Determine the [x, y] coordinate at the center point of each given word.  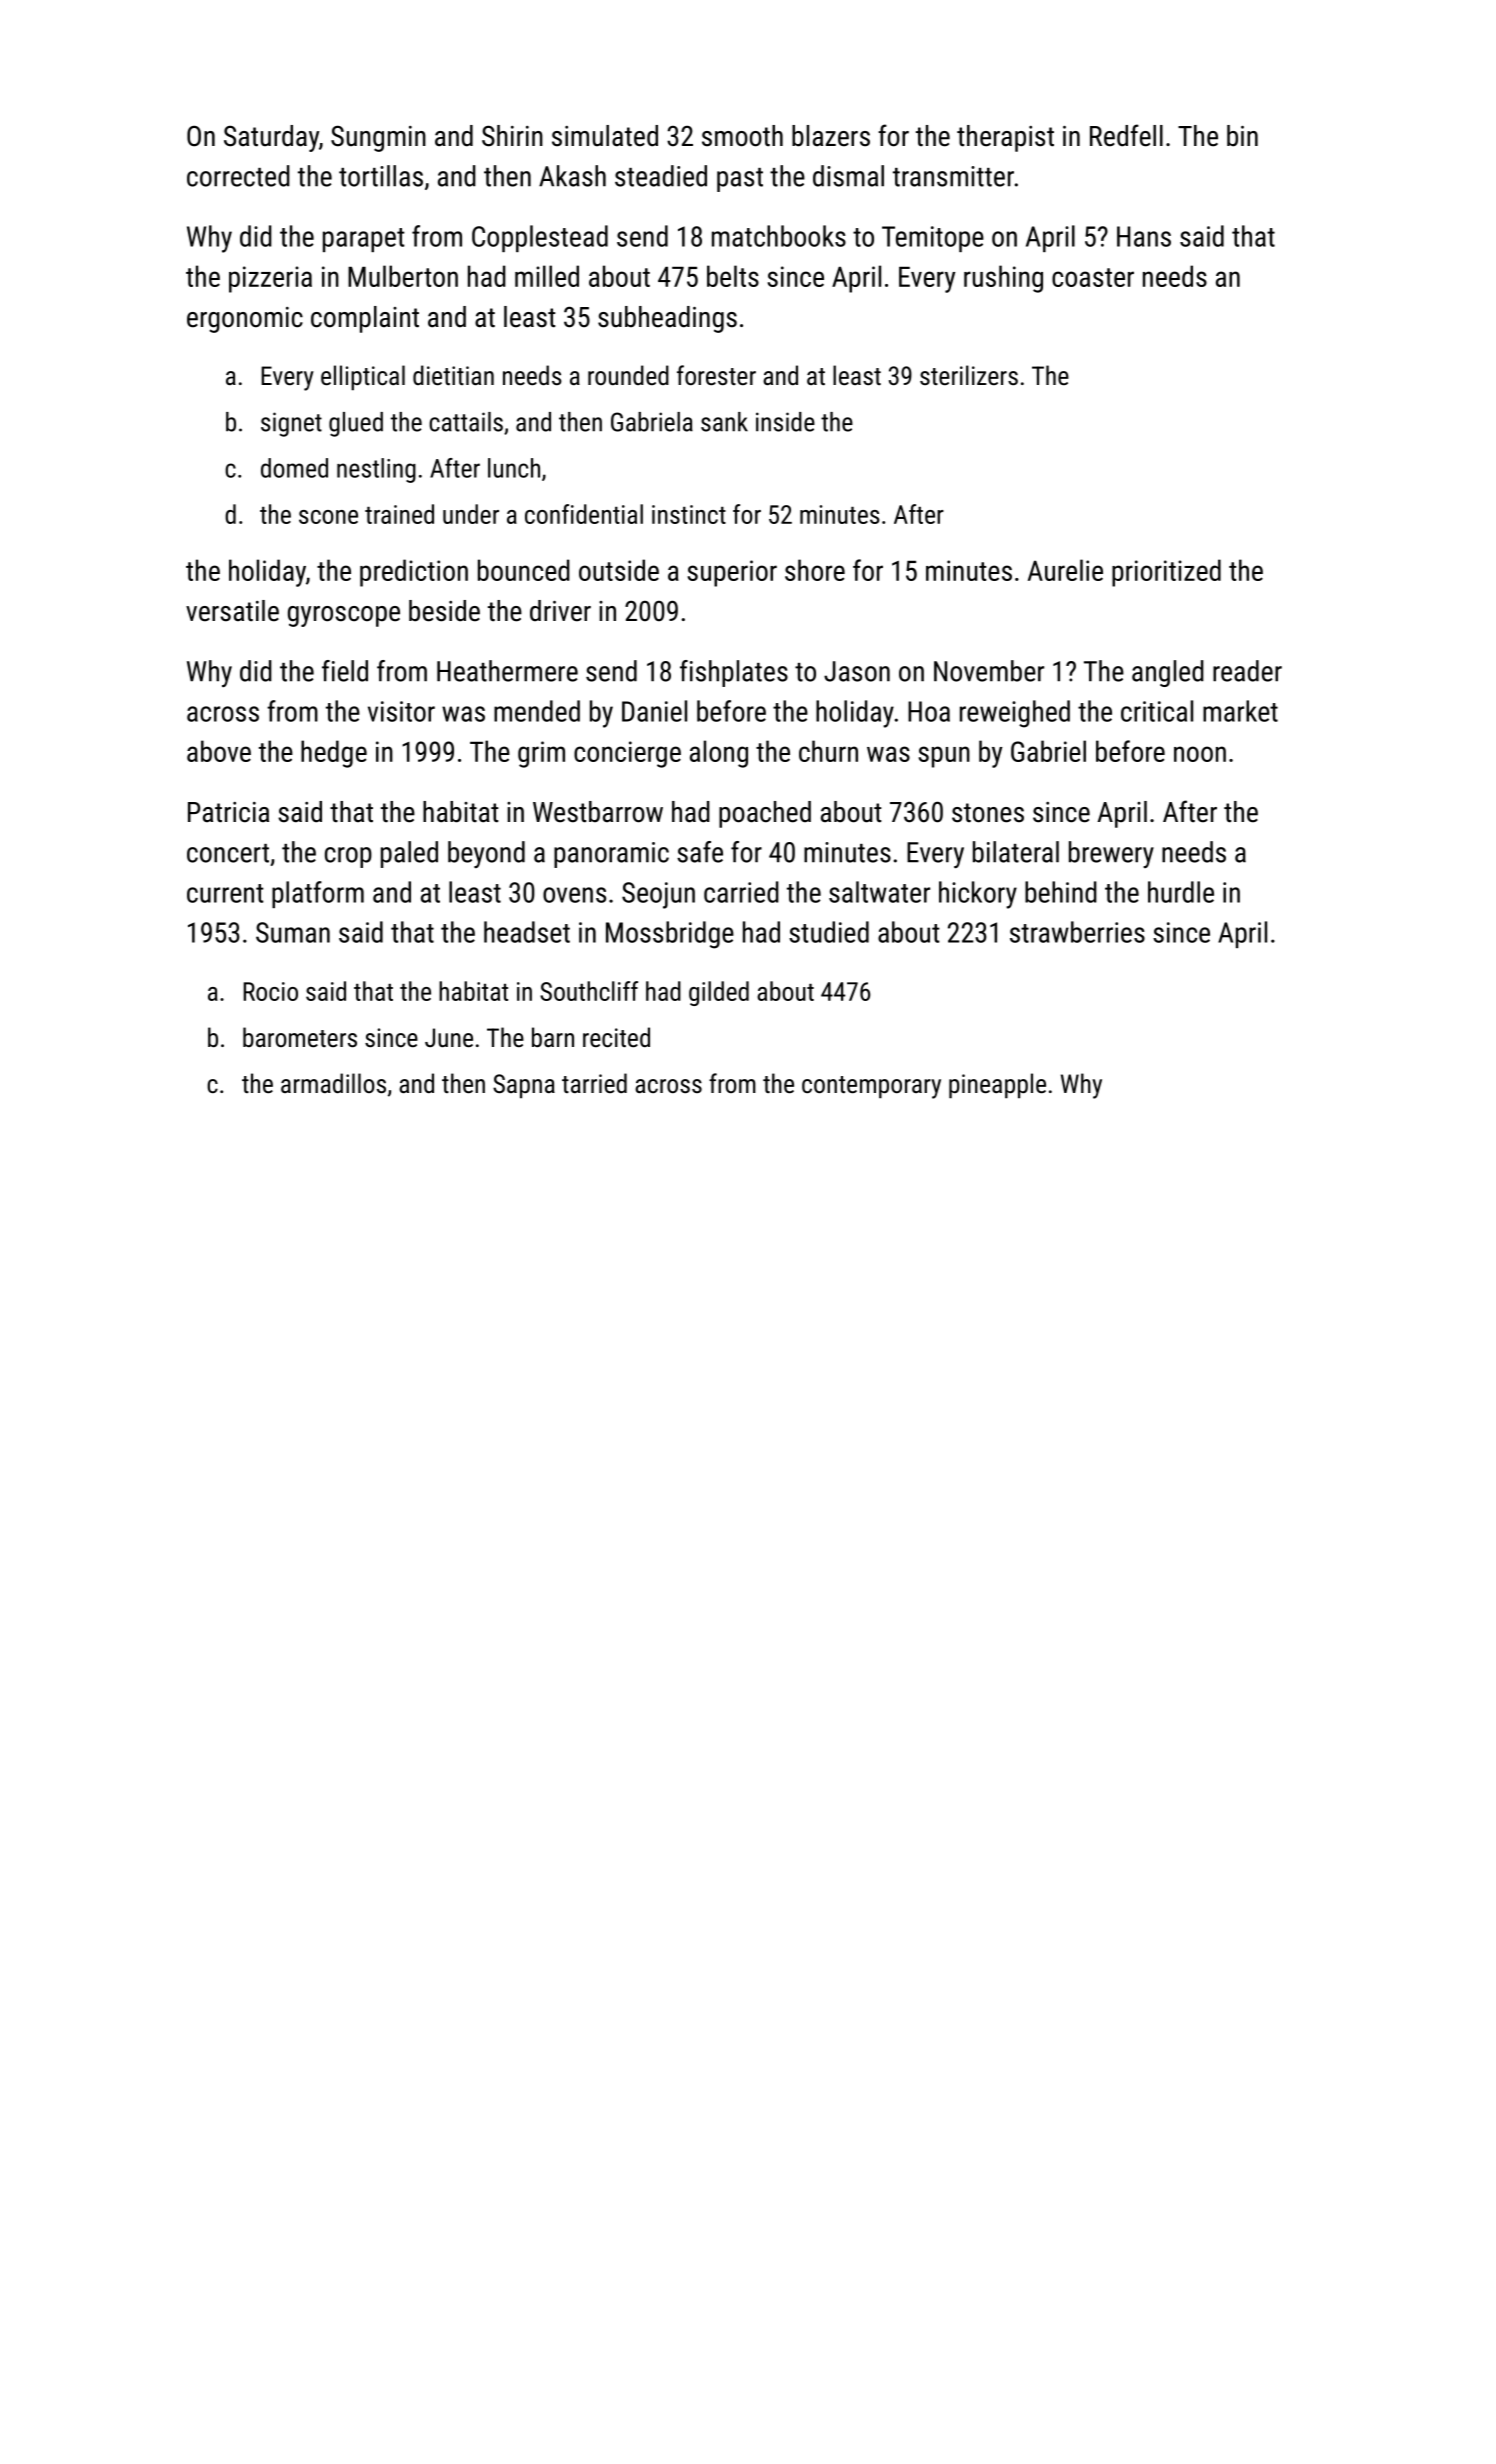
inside [785, 422]
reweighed [1015, 714]
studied [829, 932]
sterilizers [969, 375]
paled [409, 854]
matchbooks [779, 236]
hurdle [1181, 892]
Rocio [270, 991]
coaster [1093, 277]
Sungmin [378, 138]
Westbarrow [598, 812]
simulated [605, 136]
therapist [1005, 138]
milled [547, 276]
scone [328, 517]
